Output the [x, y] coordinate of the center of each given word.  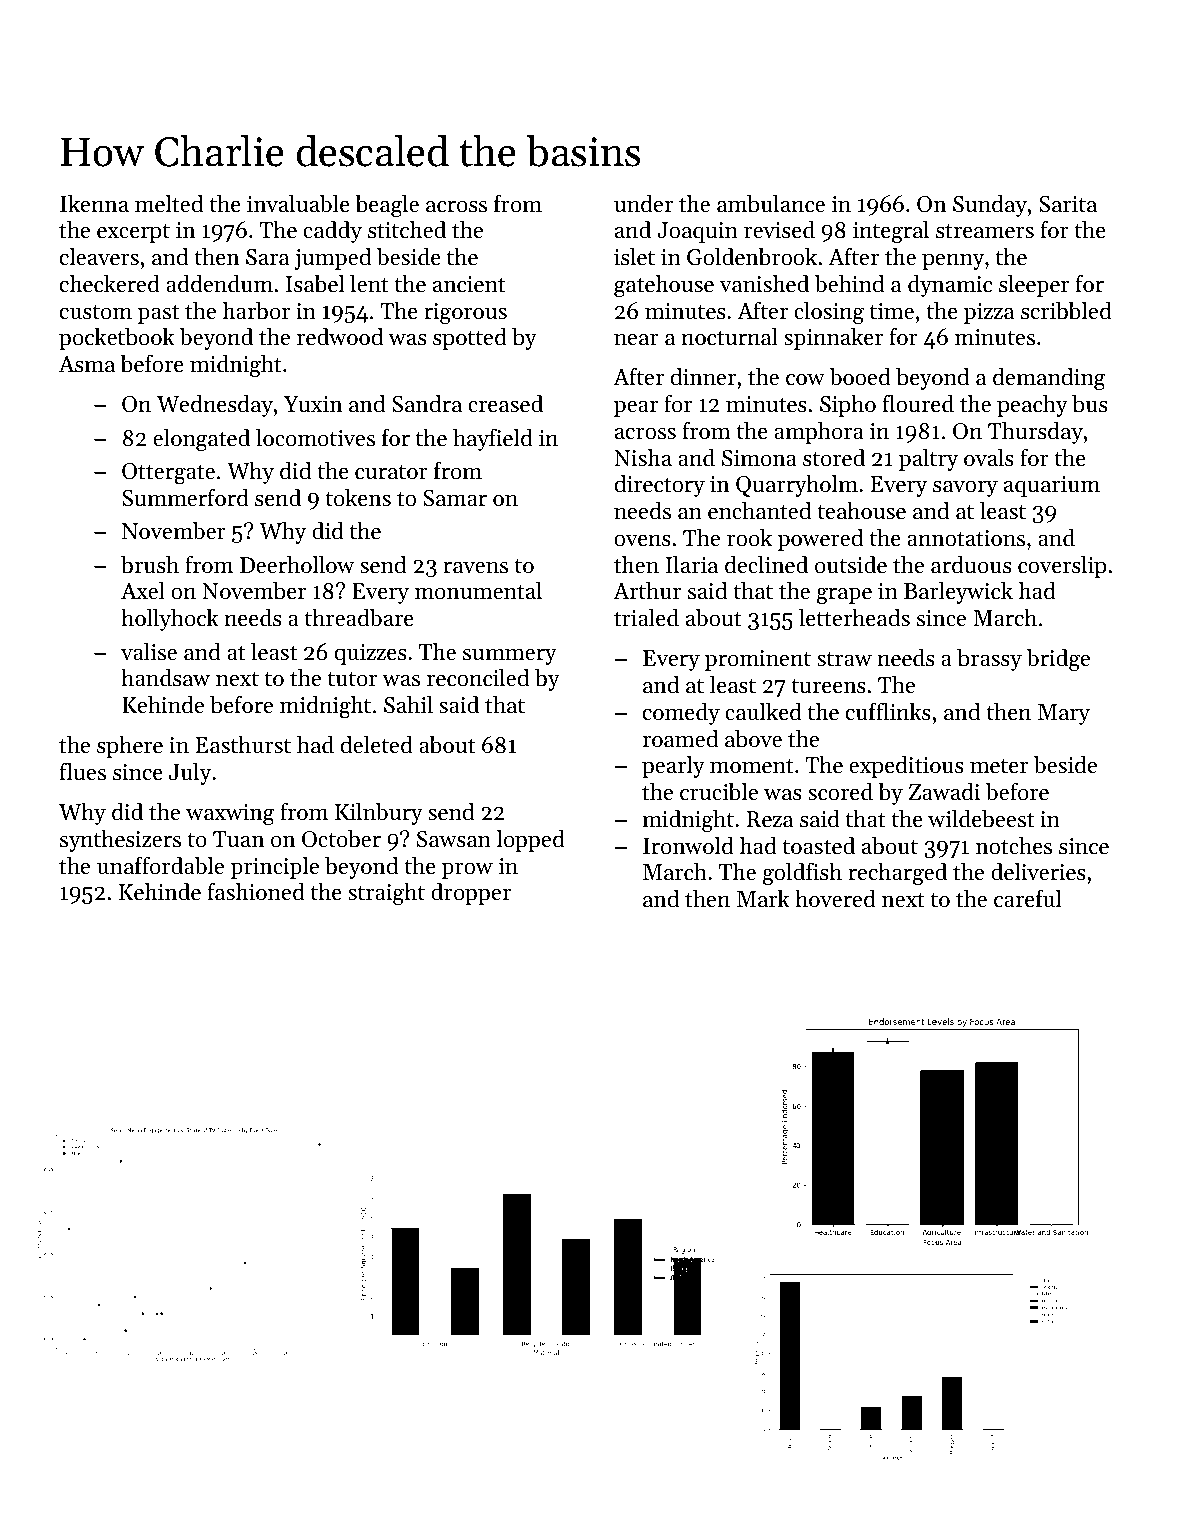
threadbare [359, 618]
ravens [475, 568]
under [643, 204]
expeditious [906, 767]
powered [821, 540]
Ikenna [94, 204]
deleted [377, 745]
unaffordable [160, 865]
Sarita [1068, 204]
